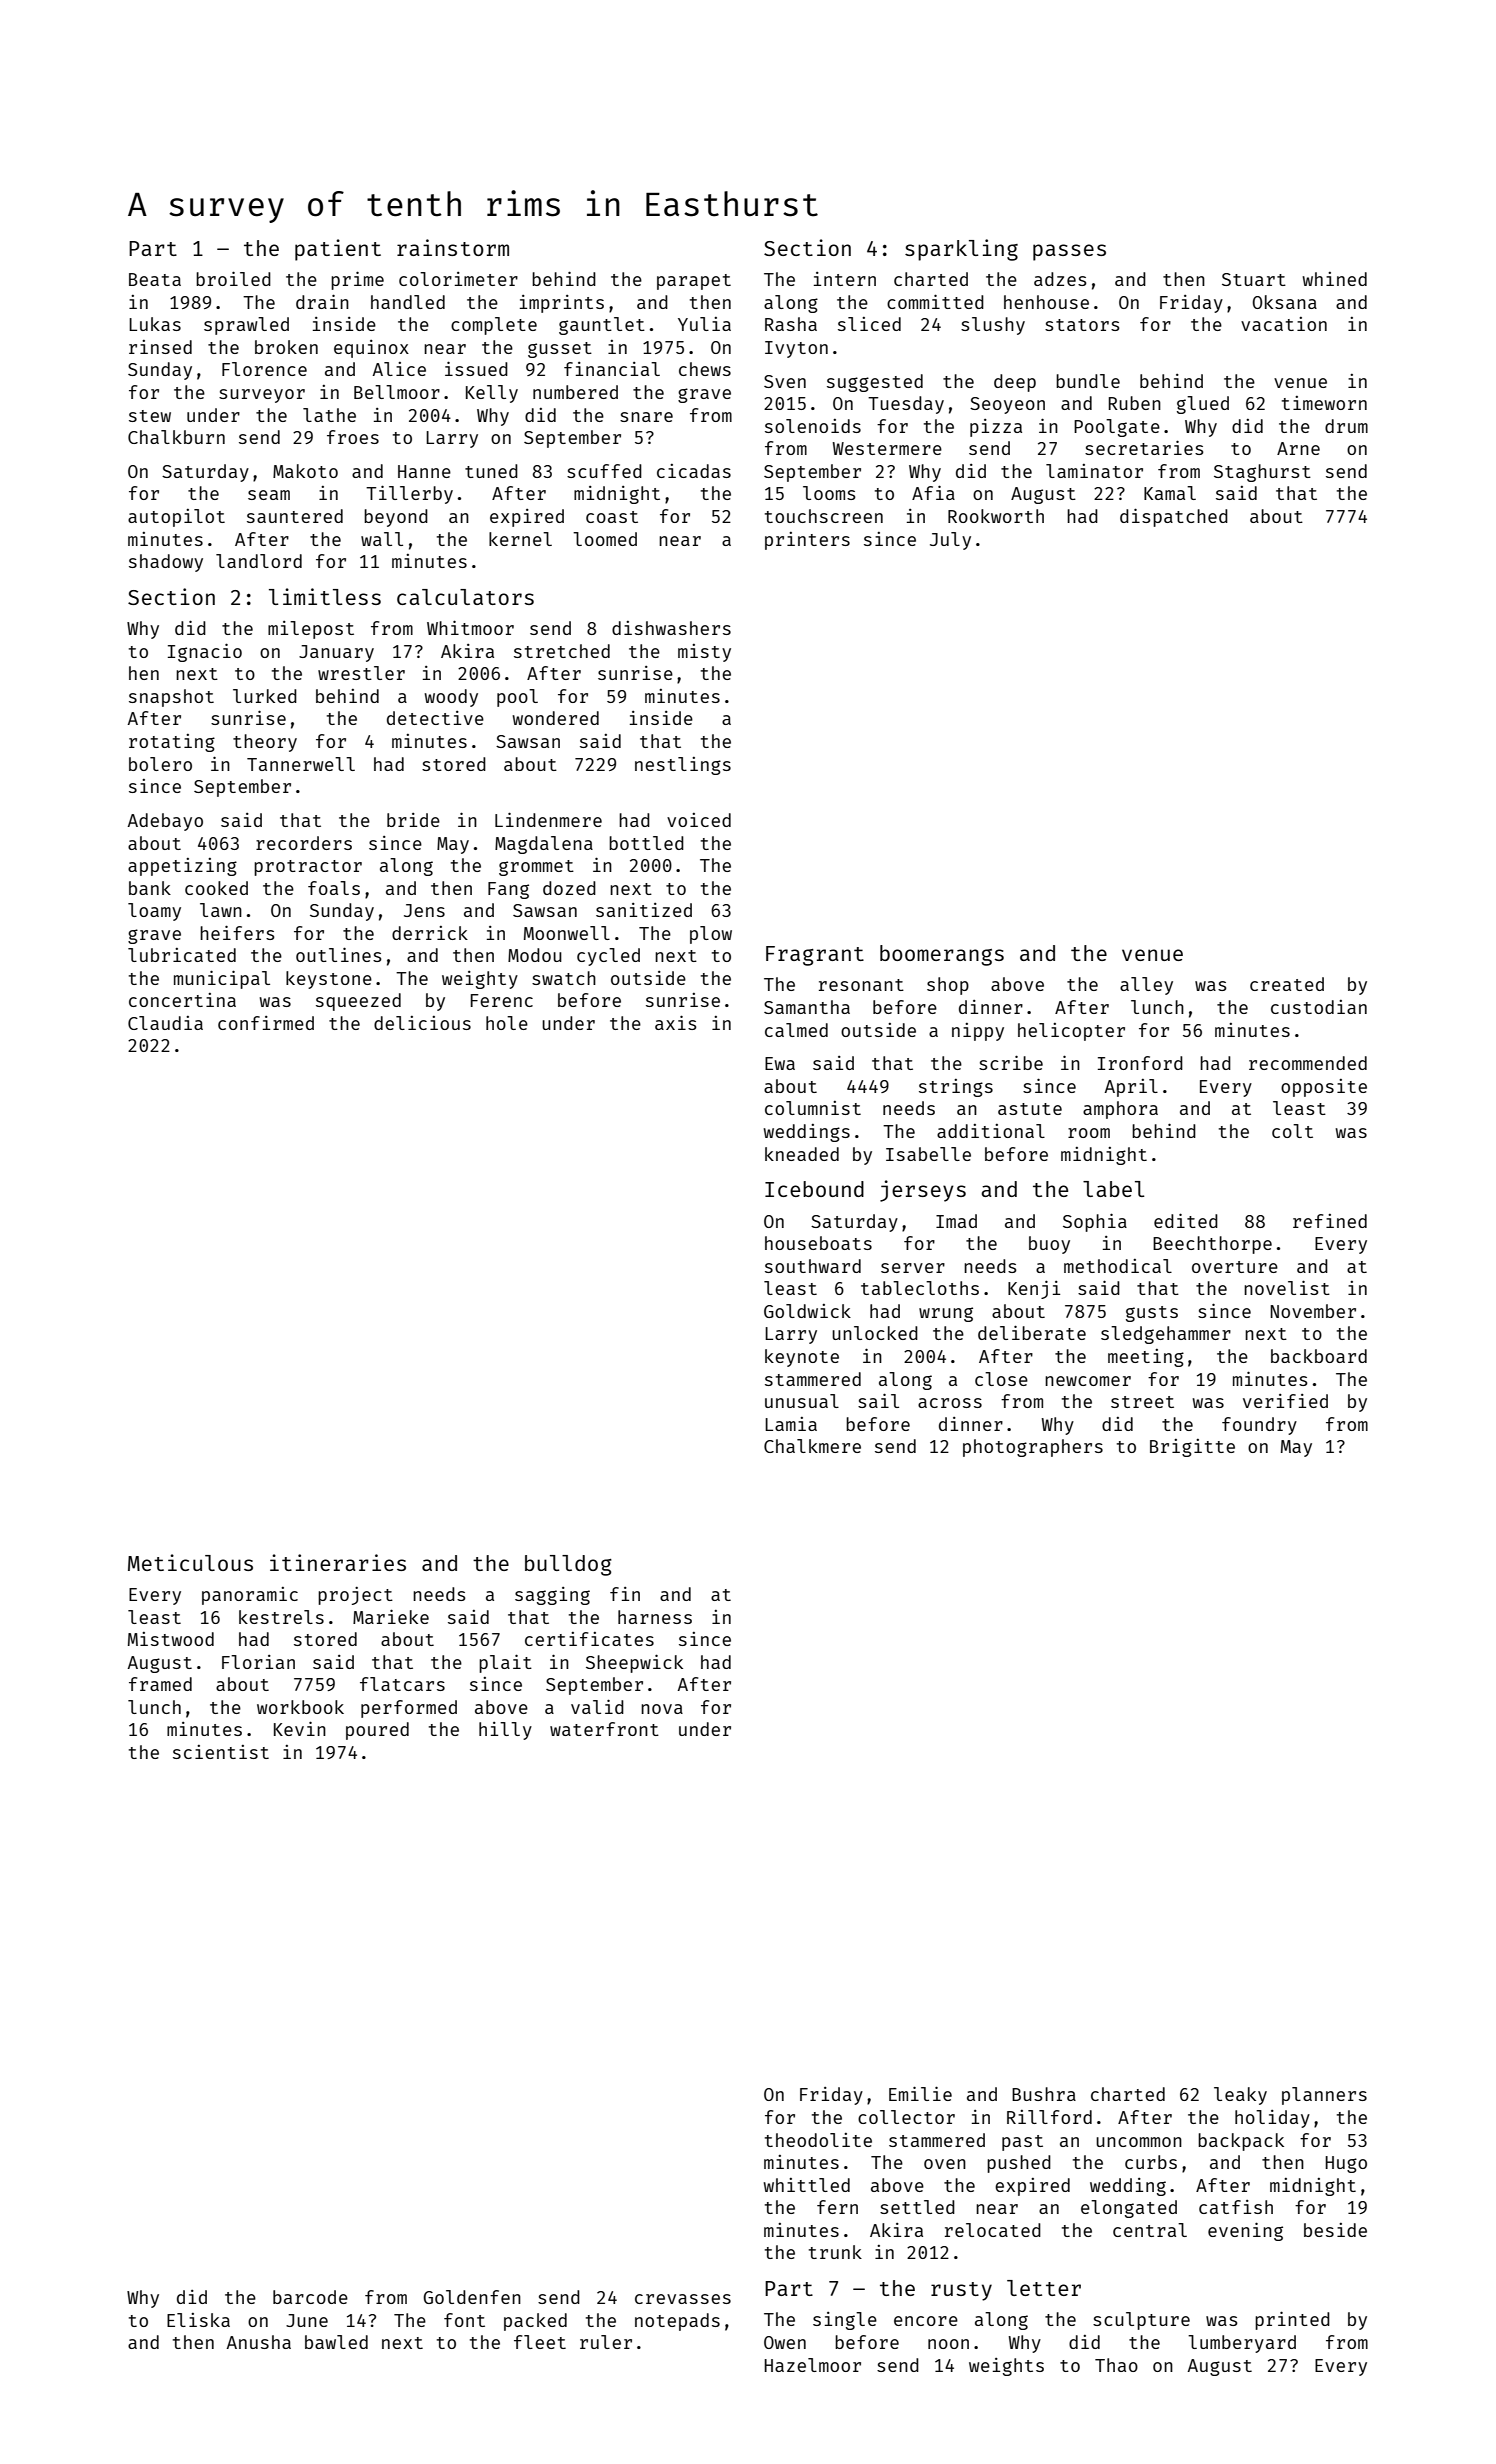 The height and width of the page is (2464, 1496). What do you see at coordinates (1006, 2367) in the page?
I see `weights` at bounding box center [1006, 2367].
